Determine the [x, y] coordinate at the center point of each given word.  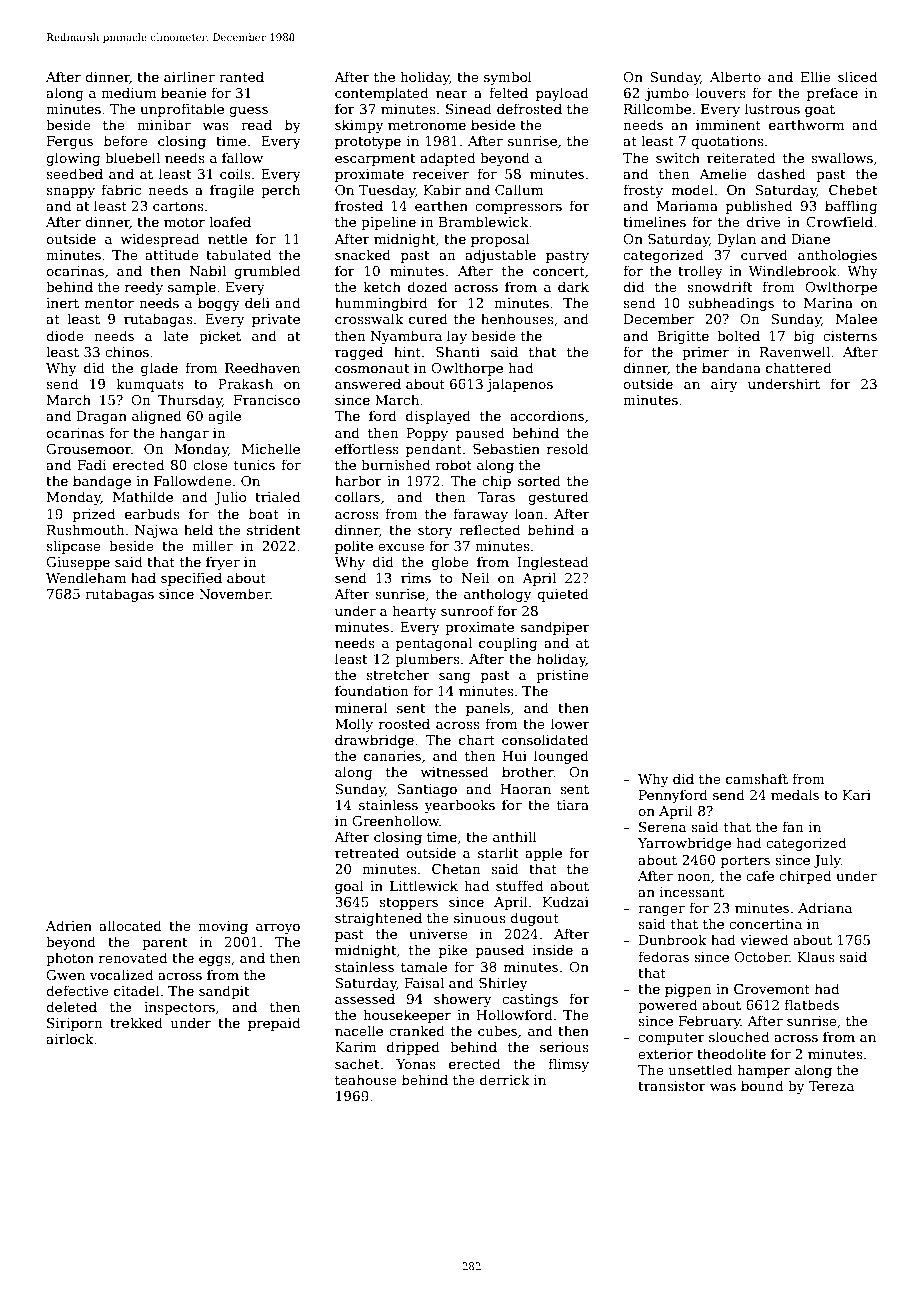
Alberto [735, 76]
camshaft [757, 778]
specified [191, 579]
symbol [508, 78]
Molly [354, 725]
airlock [69, 1038]
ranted [241, 76]
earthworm [806, 124]
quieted [563, 595]
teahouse [366, 1079]
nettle [227, 238]
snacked [363, 254]
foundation [372, 690]
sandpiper [555, 628]
